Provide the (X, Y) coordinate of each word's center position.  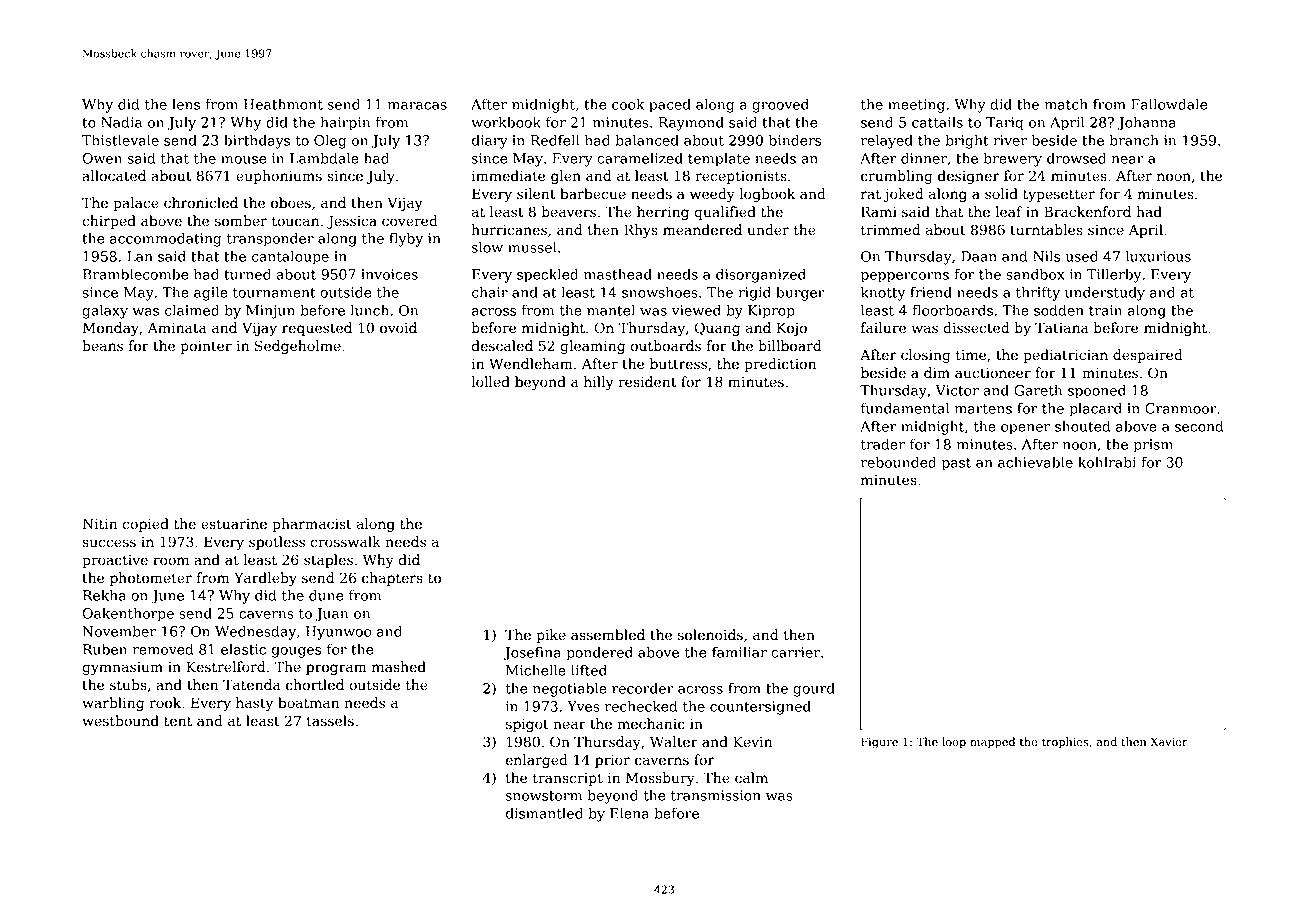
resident (647, 382)
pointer (206, 347)
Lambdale (324, 158)
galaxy (105, 311)
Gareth (1038, 390)
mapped (992, 743)
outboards (666, 346)
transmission (716, 795)
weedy (712, 195)
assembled (608, 635)
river (1010, 140)
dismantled (544, 813)
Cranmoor (1181, 408)
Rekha (104, 595)
